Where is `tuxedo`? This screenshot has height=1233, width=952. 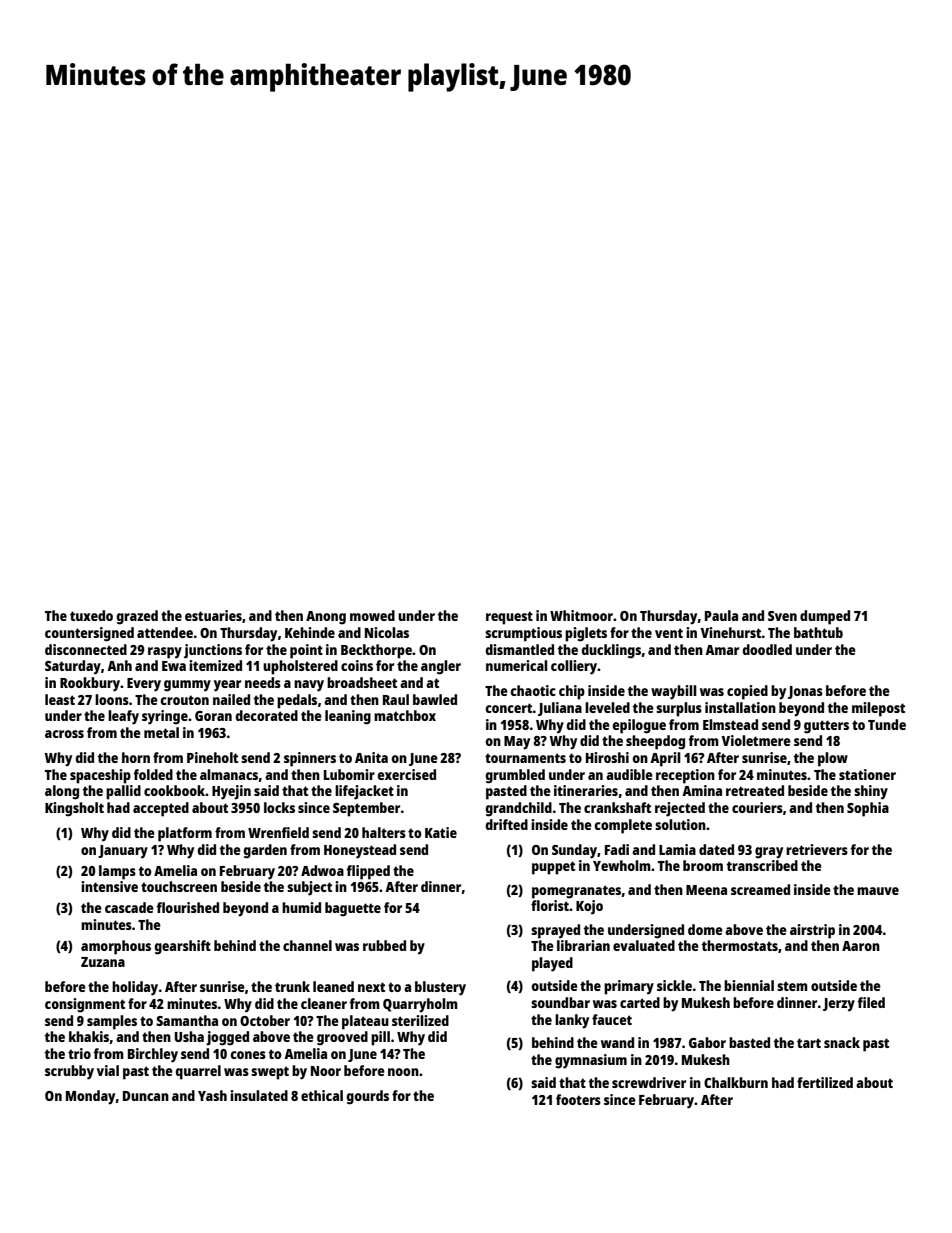
tuxedo is located at coordinates (91, 615).
